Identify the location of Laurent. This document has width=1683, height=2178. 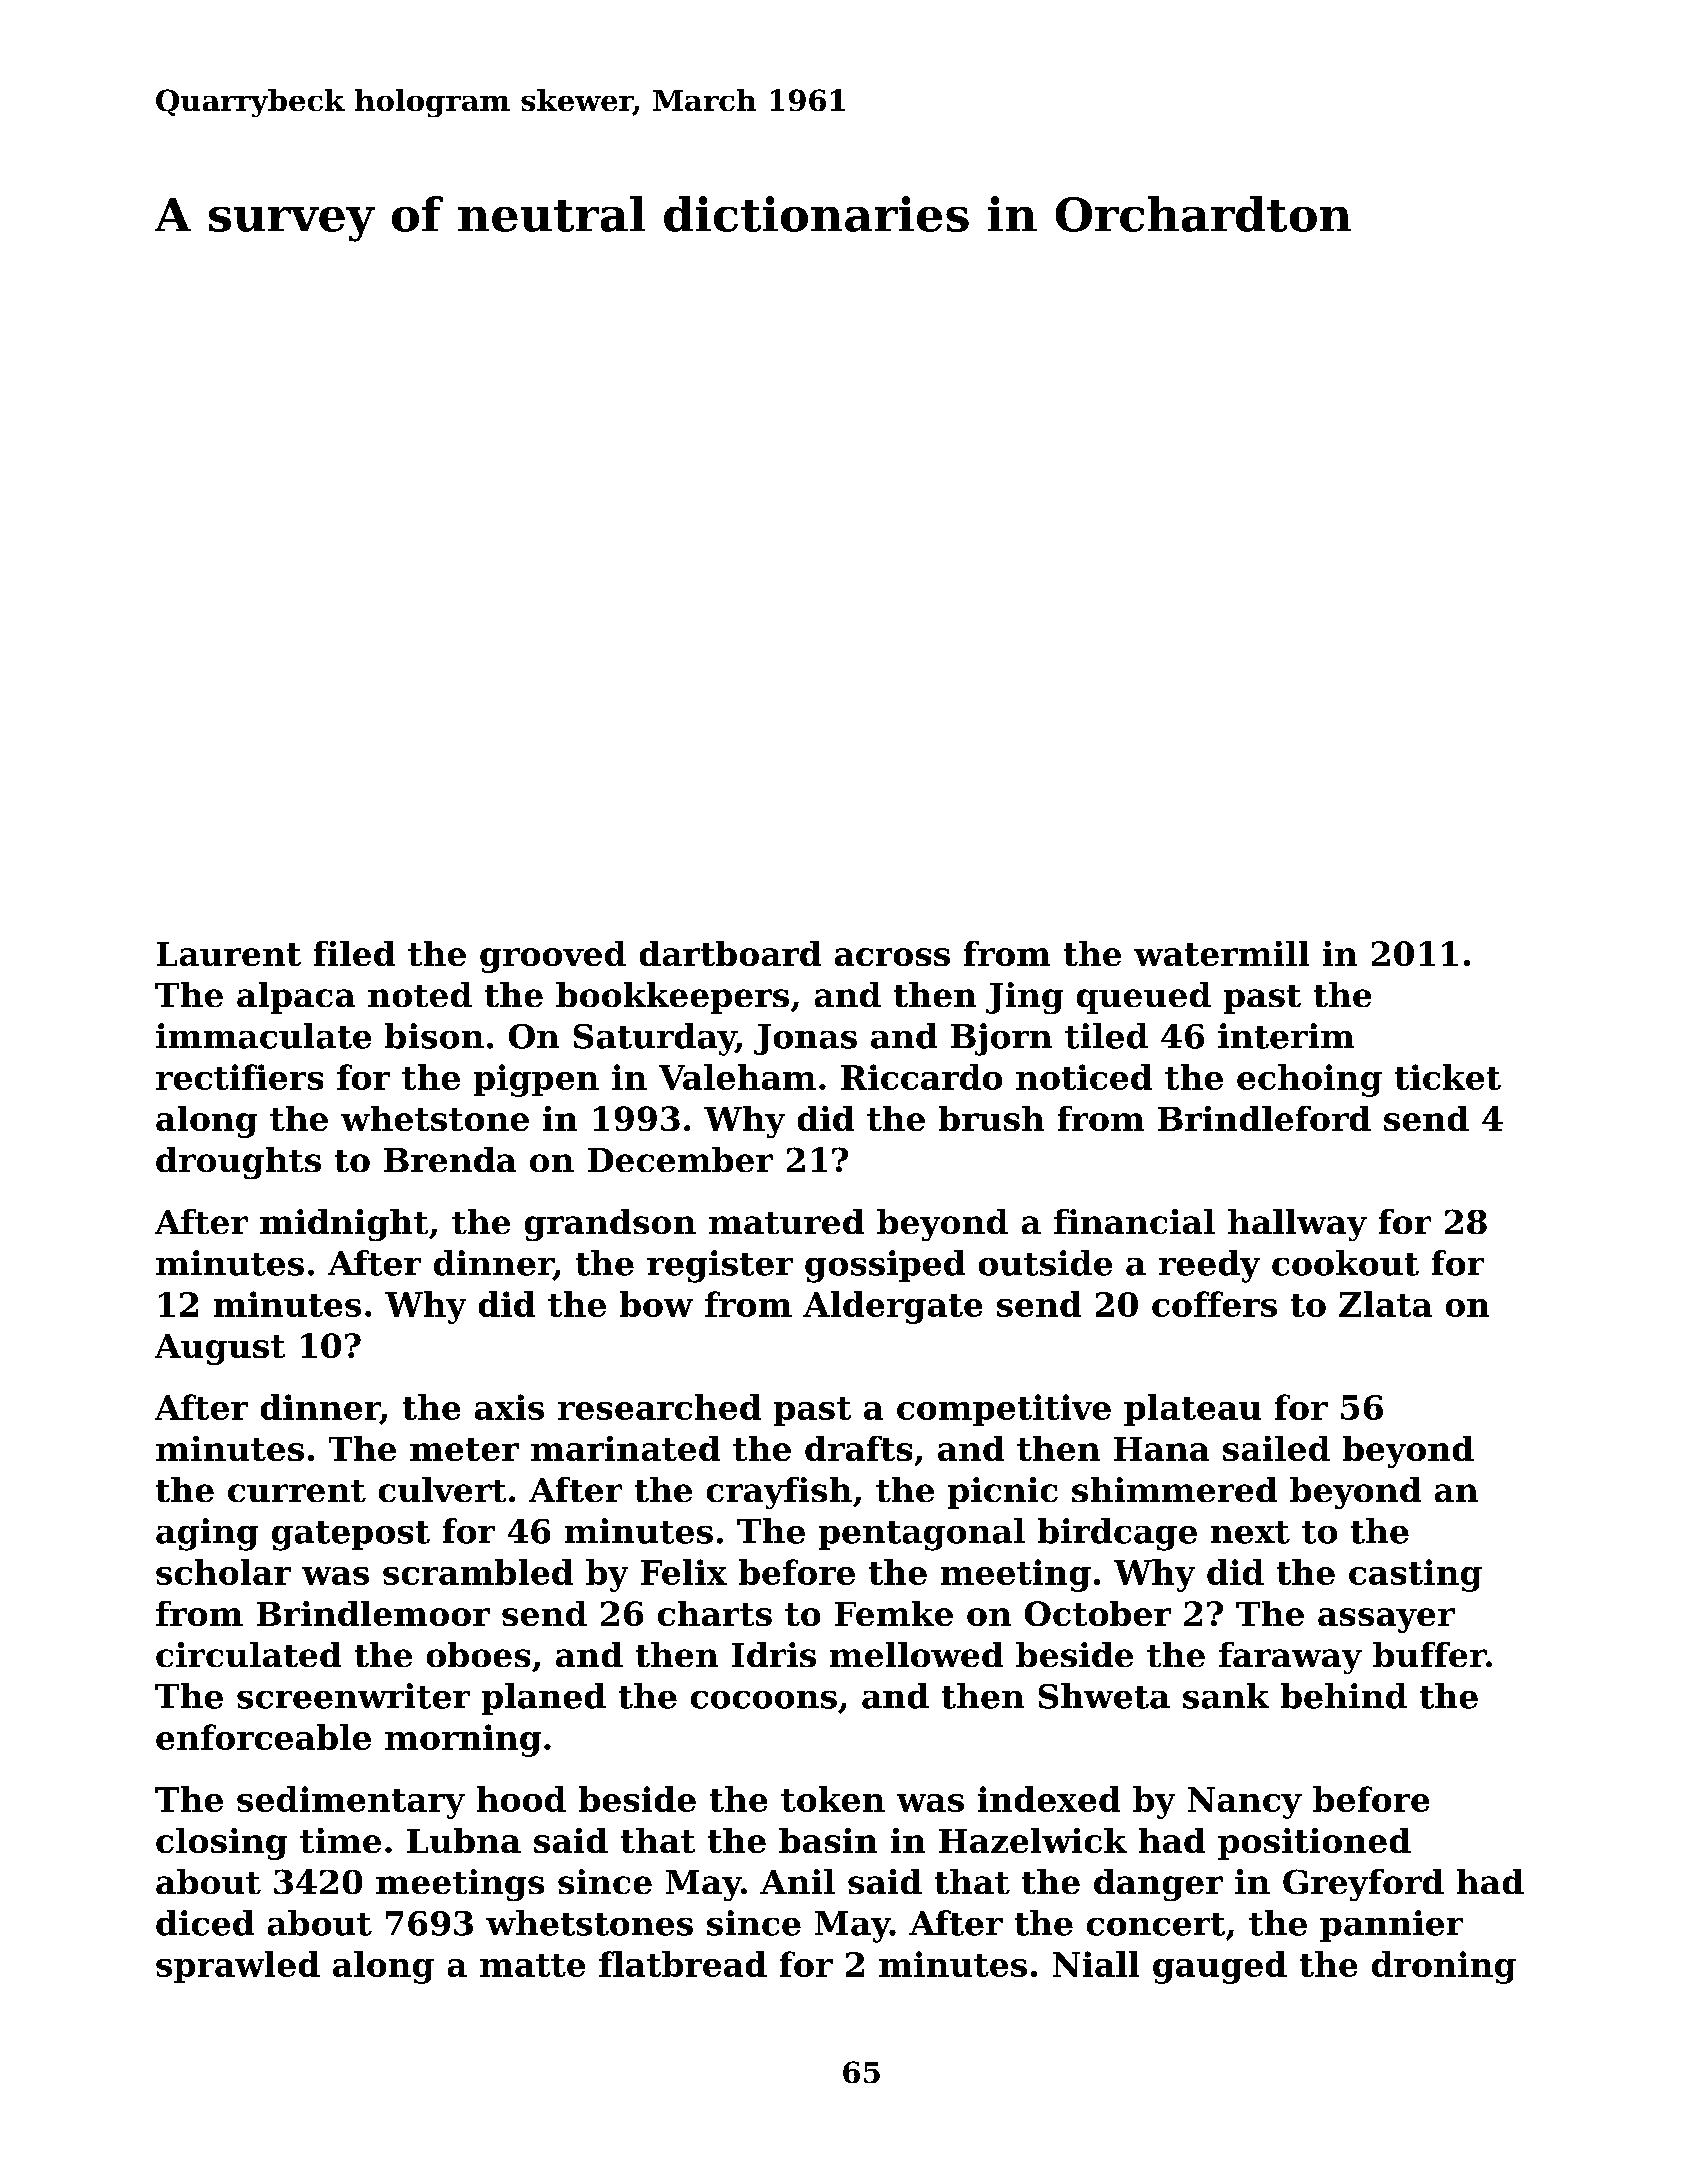
(229, 954).
